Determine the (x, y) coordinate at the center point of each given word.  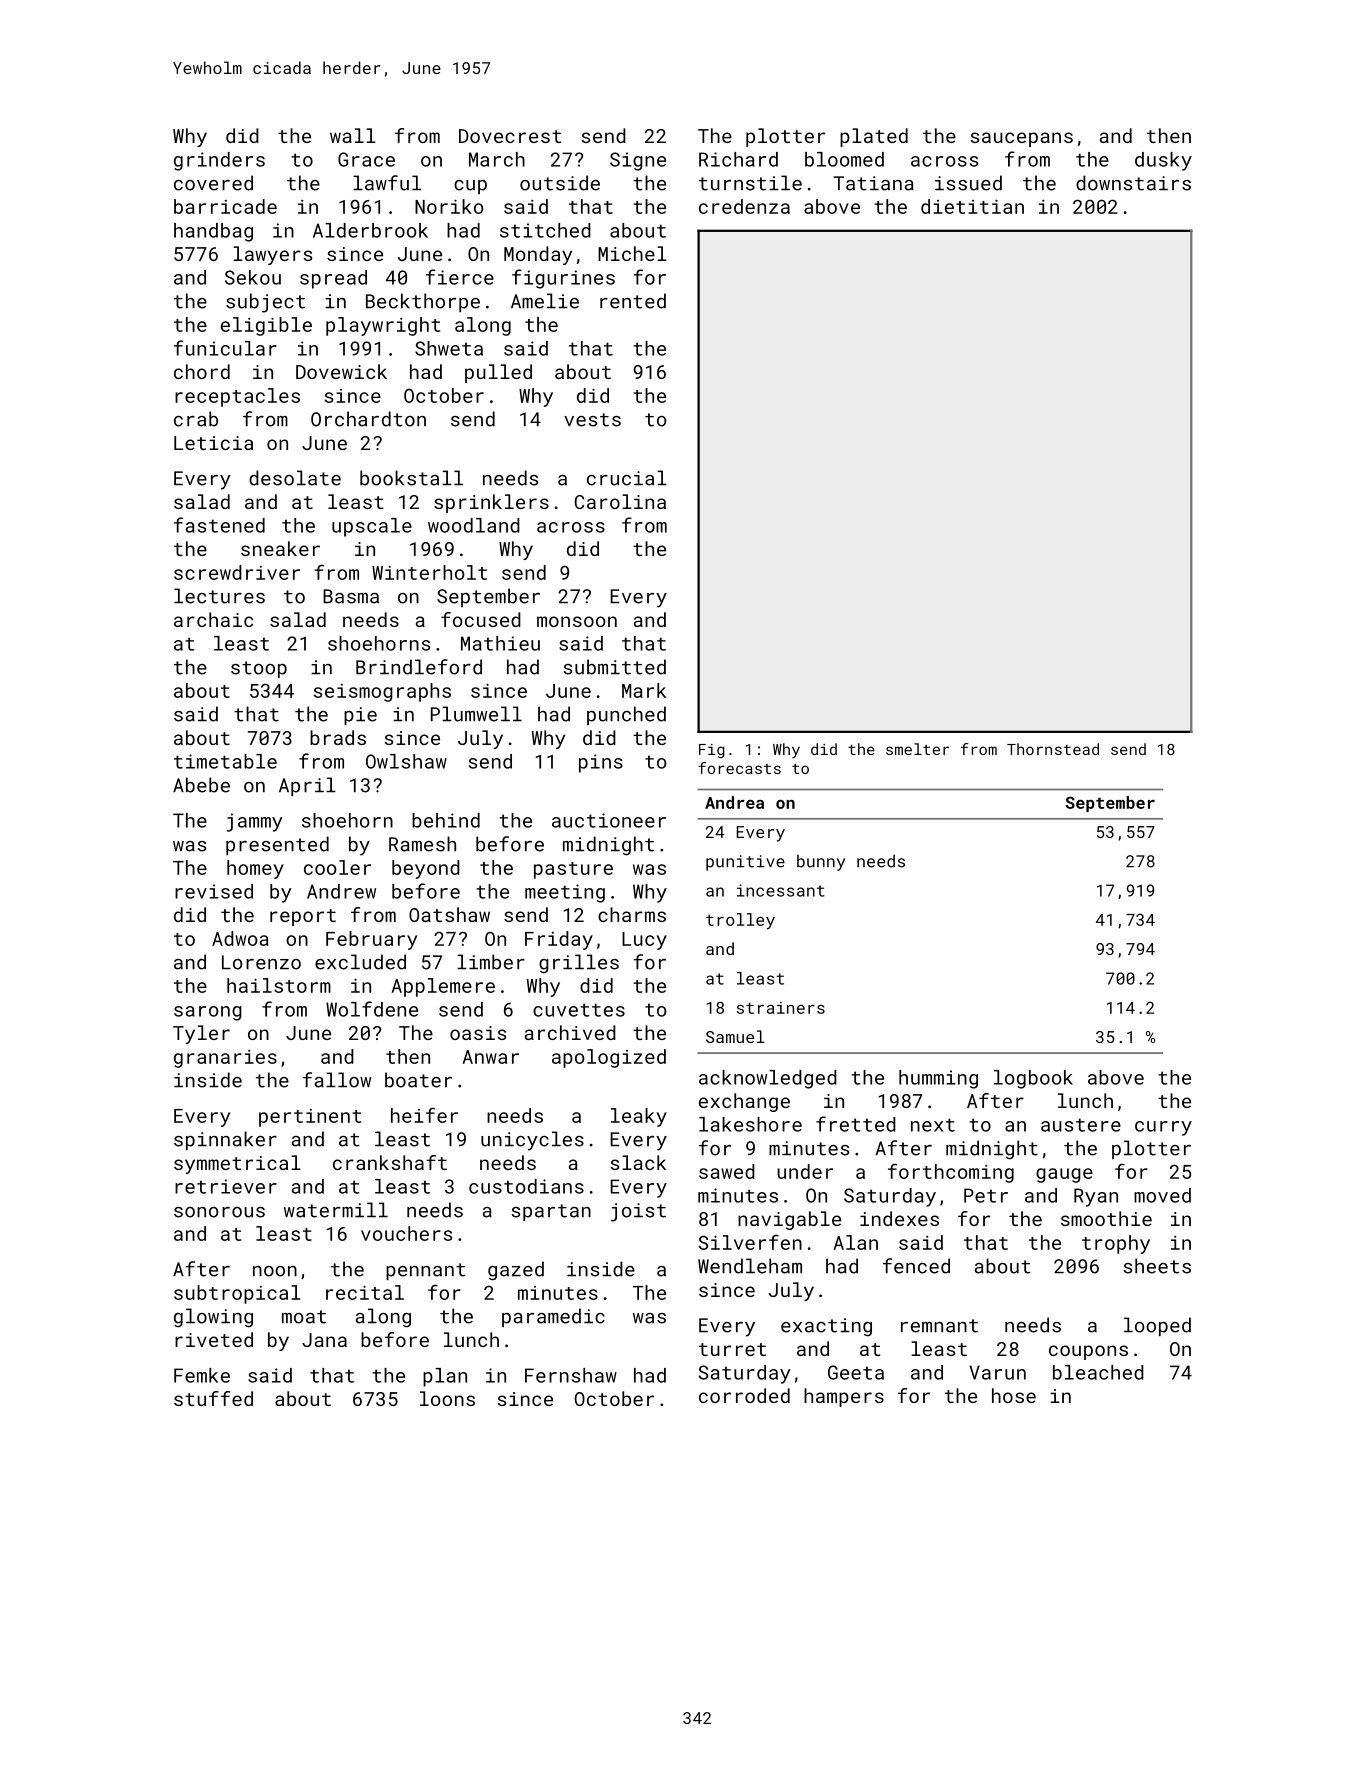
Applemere (443, 987)
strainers (781, 1008)
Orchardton (368, 419)
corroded (744, 1395)
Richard (738, 159)
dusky (1163, 161)
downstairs (1133, 183)
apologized (609, 1058)
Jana (324, 1340)
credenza (744, 206)
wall (353, 135)
